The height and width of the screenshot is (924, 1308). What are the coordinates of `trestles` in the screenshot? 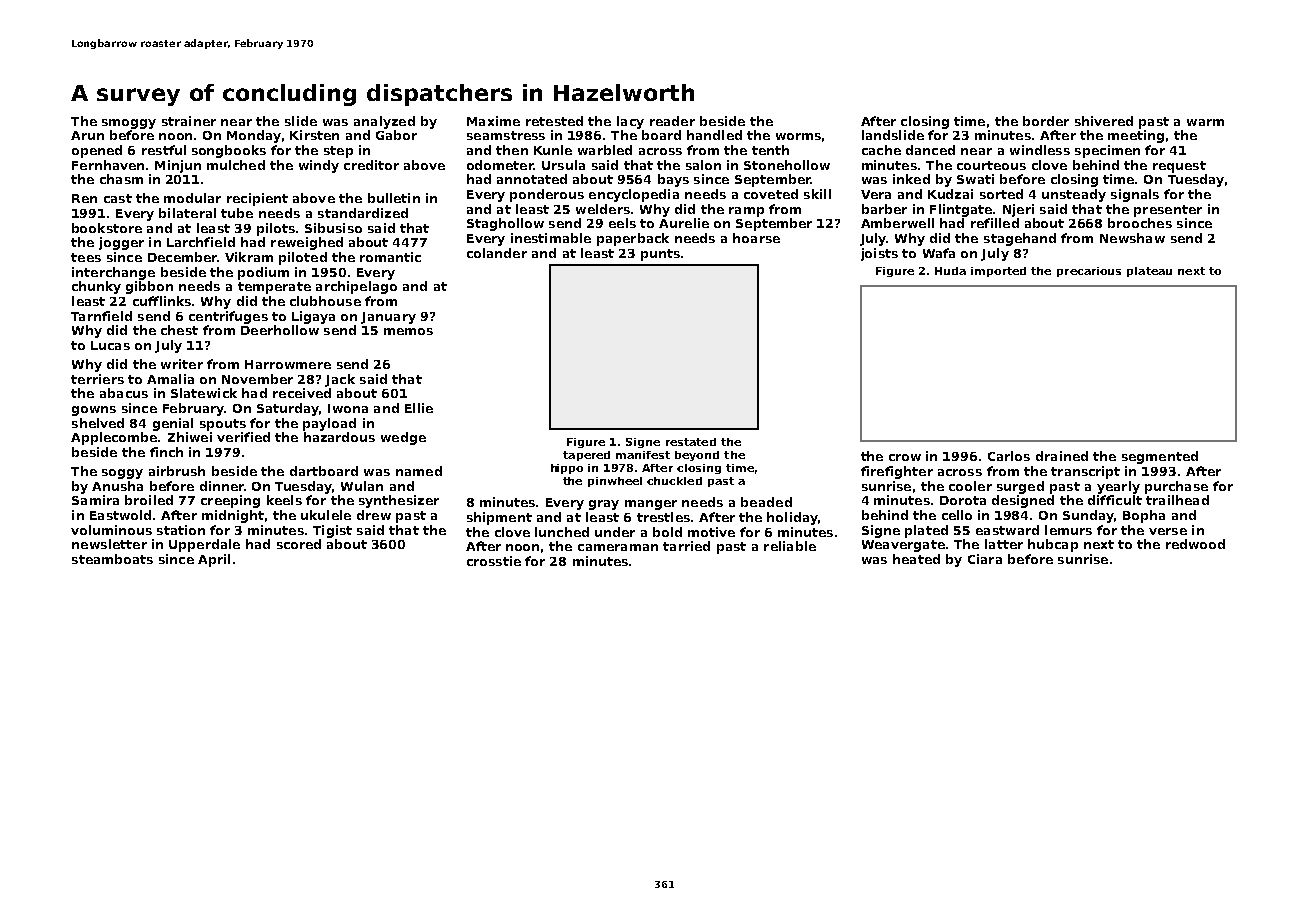 It's located at (663, 517).
